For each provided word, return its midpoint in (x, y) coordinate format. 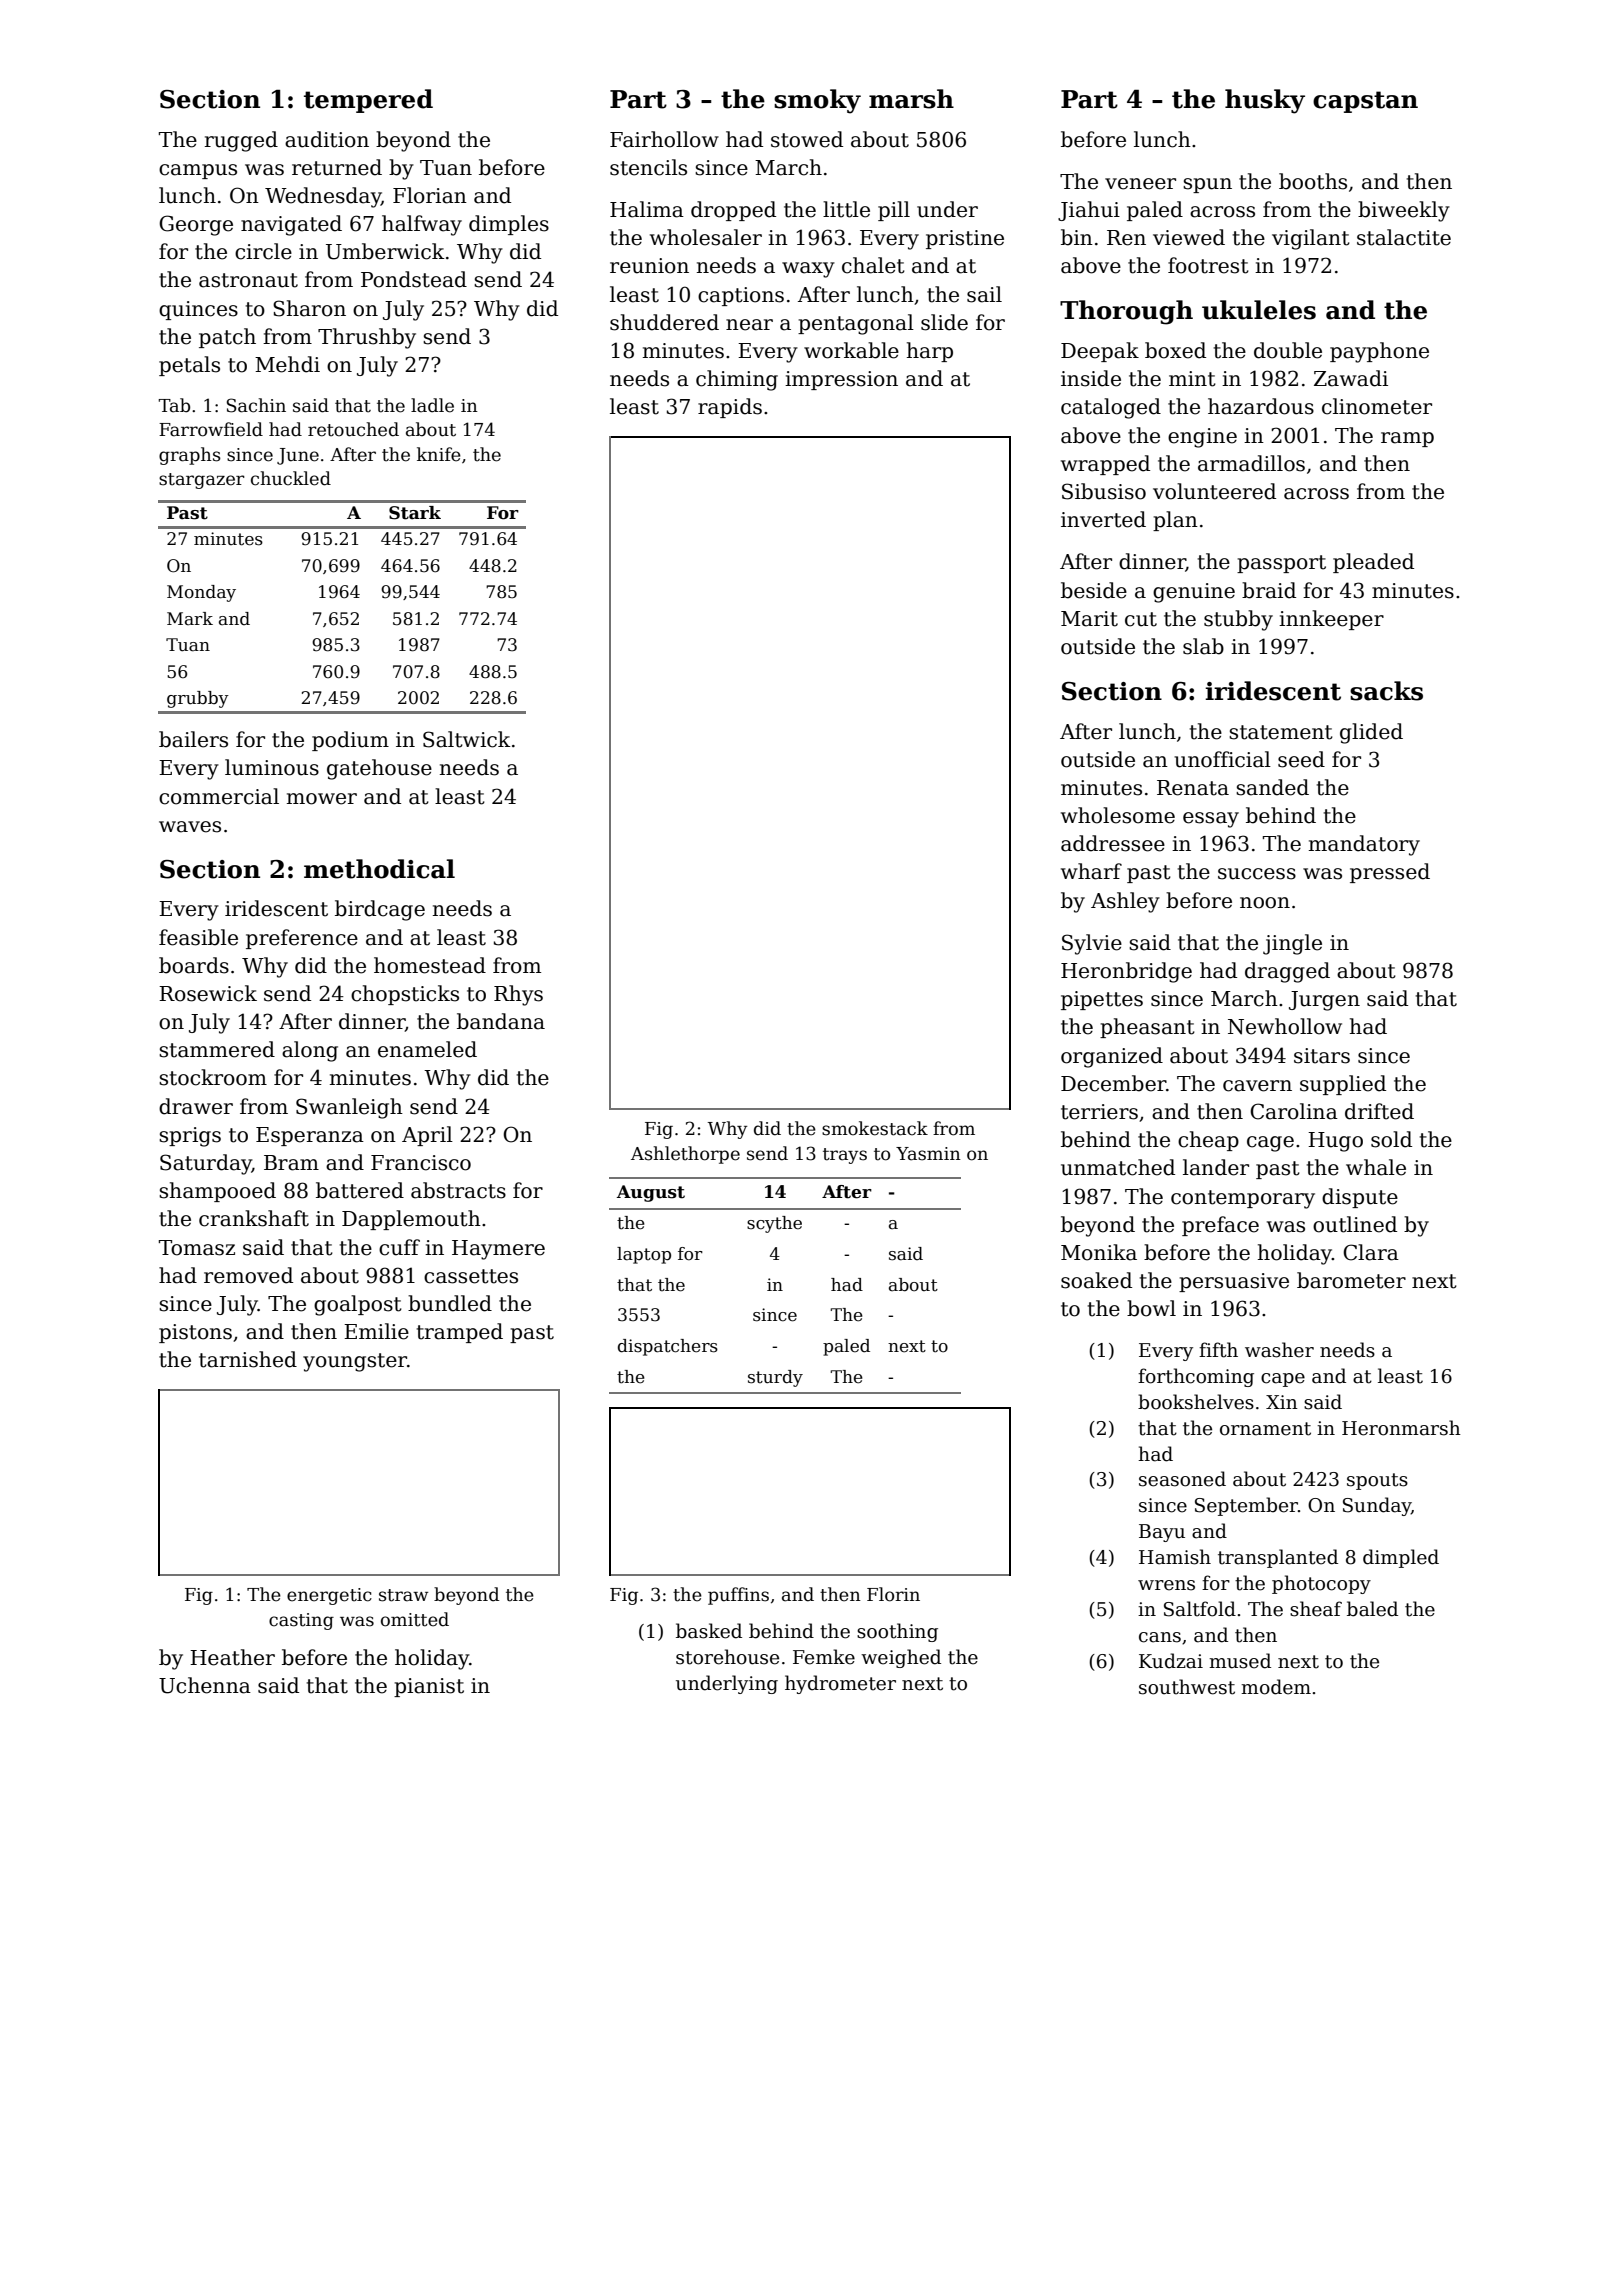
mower (322, 799)
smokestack (875, 1128)
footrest (1208, 265)
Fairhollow (664, 139)
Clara (1371, 1252)
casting (301, 1621)
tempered (368, 101)
